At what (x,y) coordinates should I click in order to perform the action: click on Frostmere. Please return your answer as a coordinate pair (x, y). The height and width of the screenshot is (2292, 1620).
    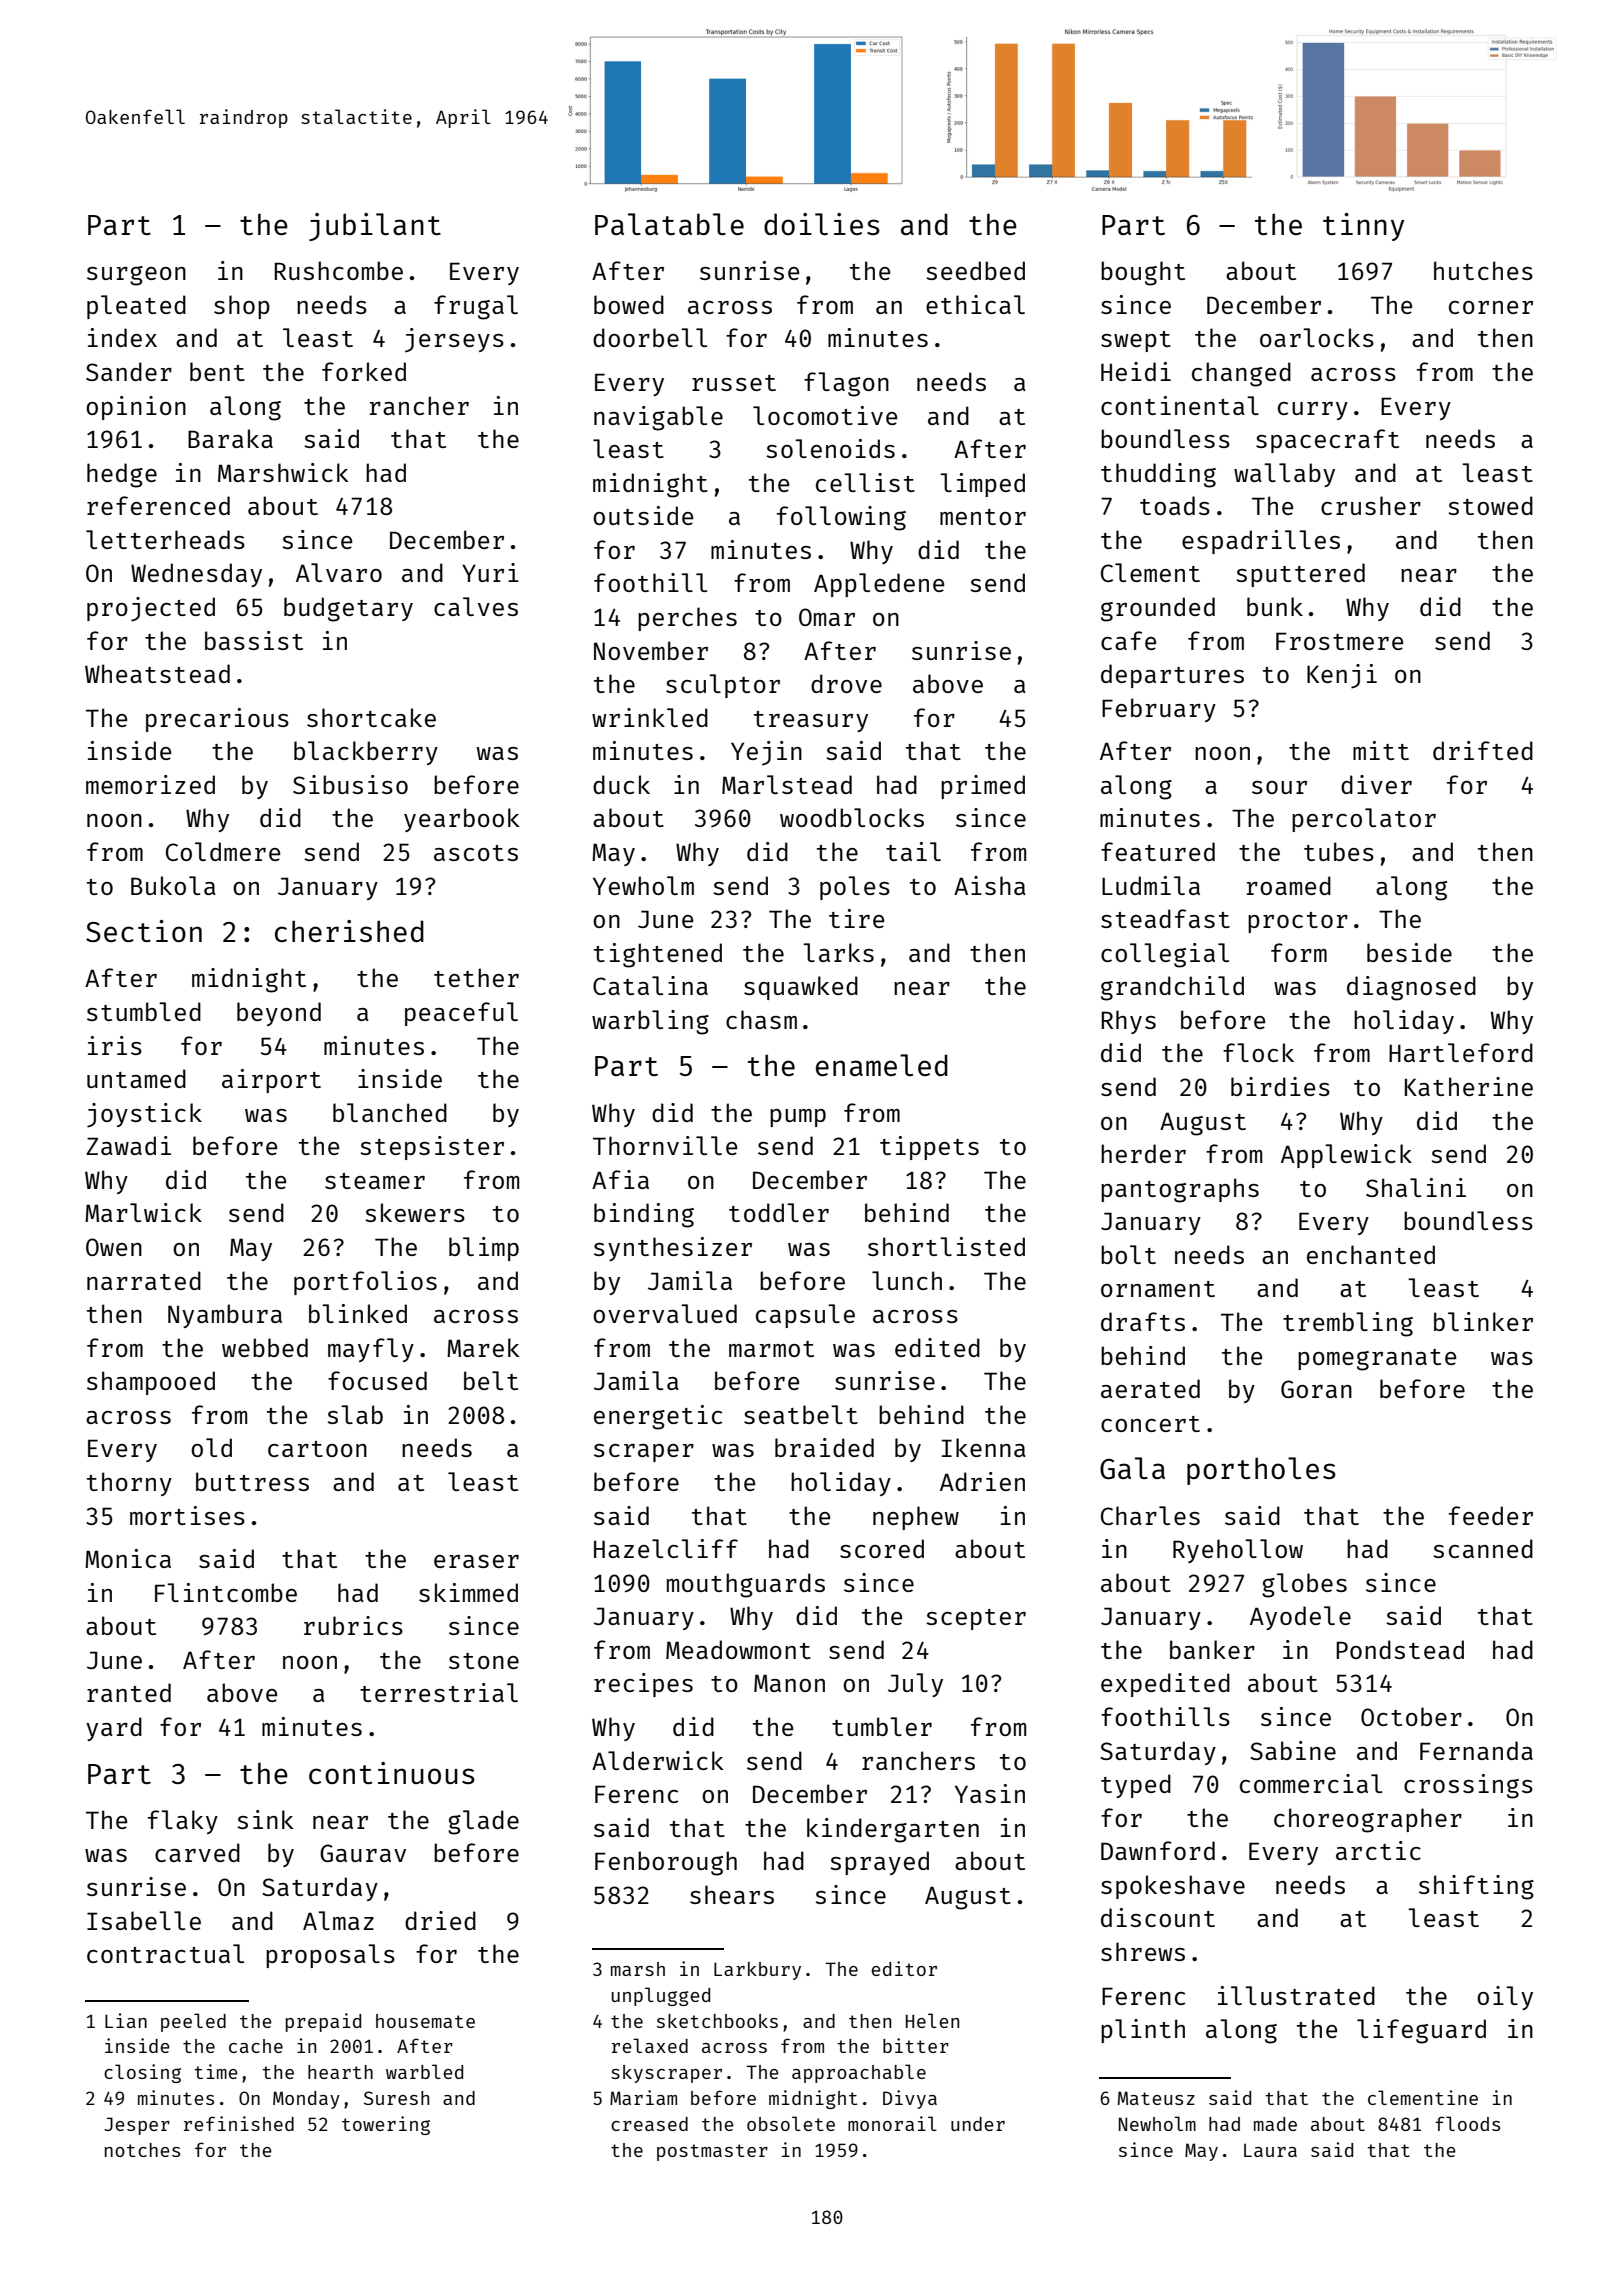
    Looking at the image, I should click on (1339, 641).
